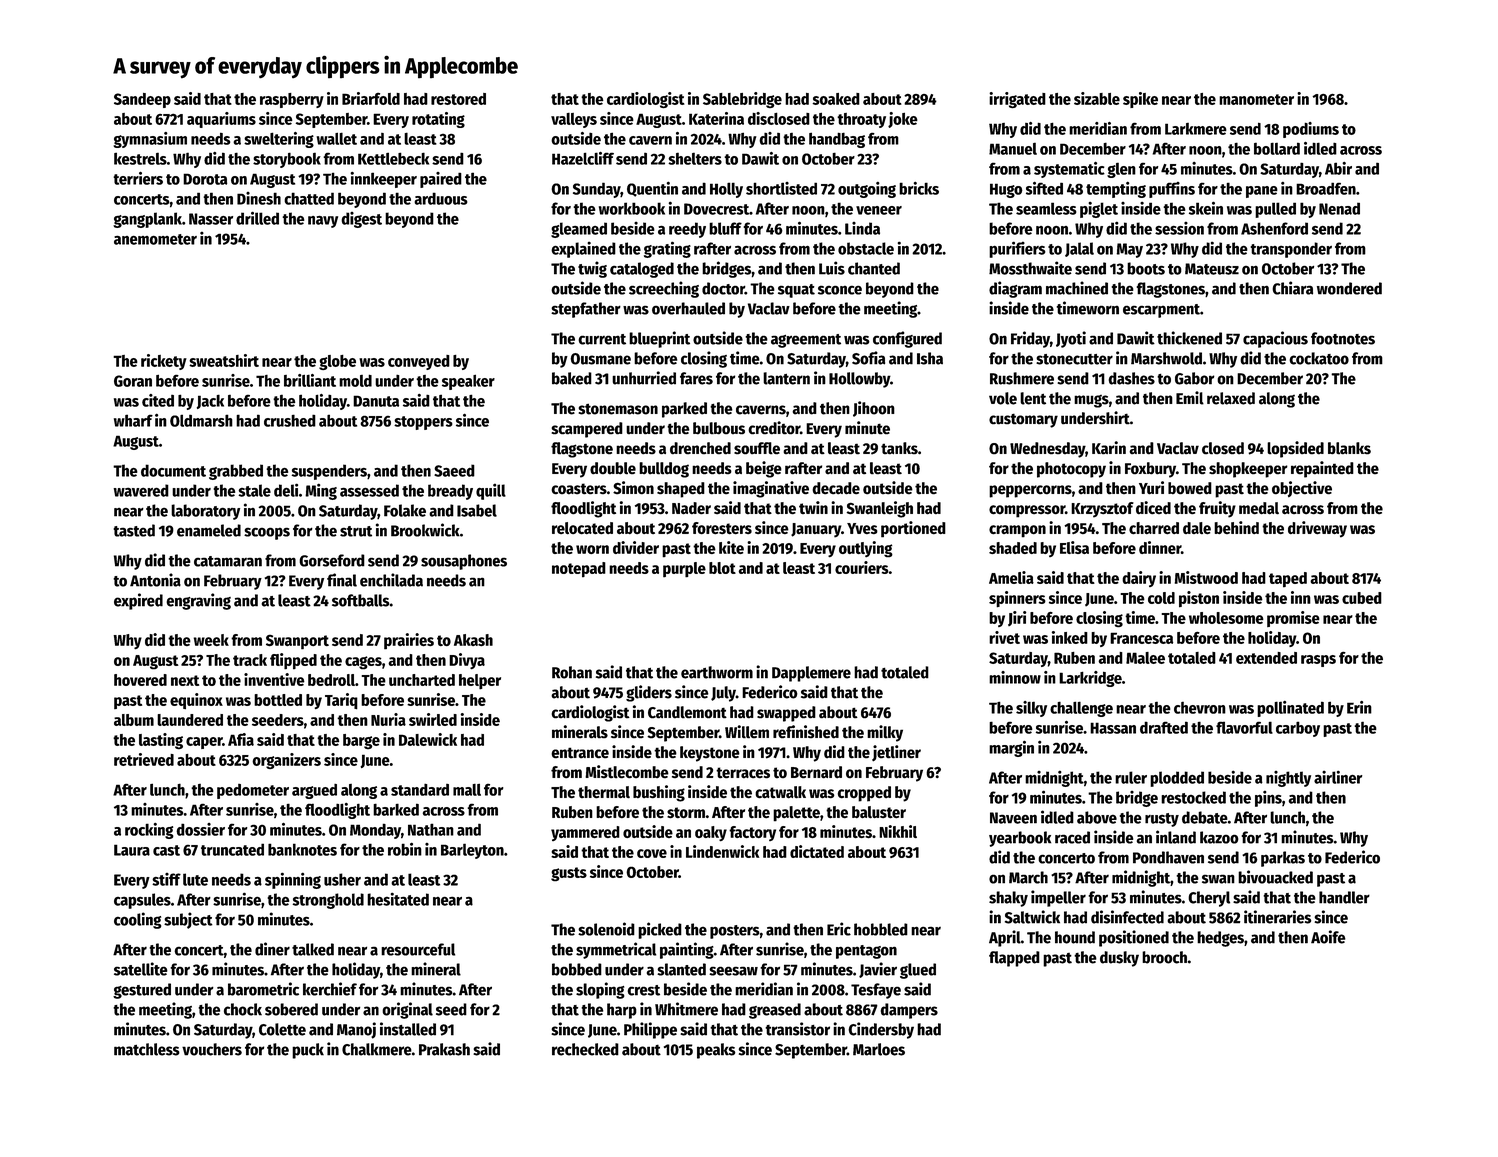 Image resolution: width=1498 pixels, height=1157 pixels. I want to click on transistor, so click(797, 1029).
